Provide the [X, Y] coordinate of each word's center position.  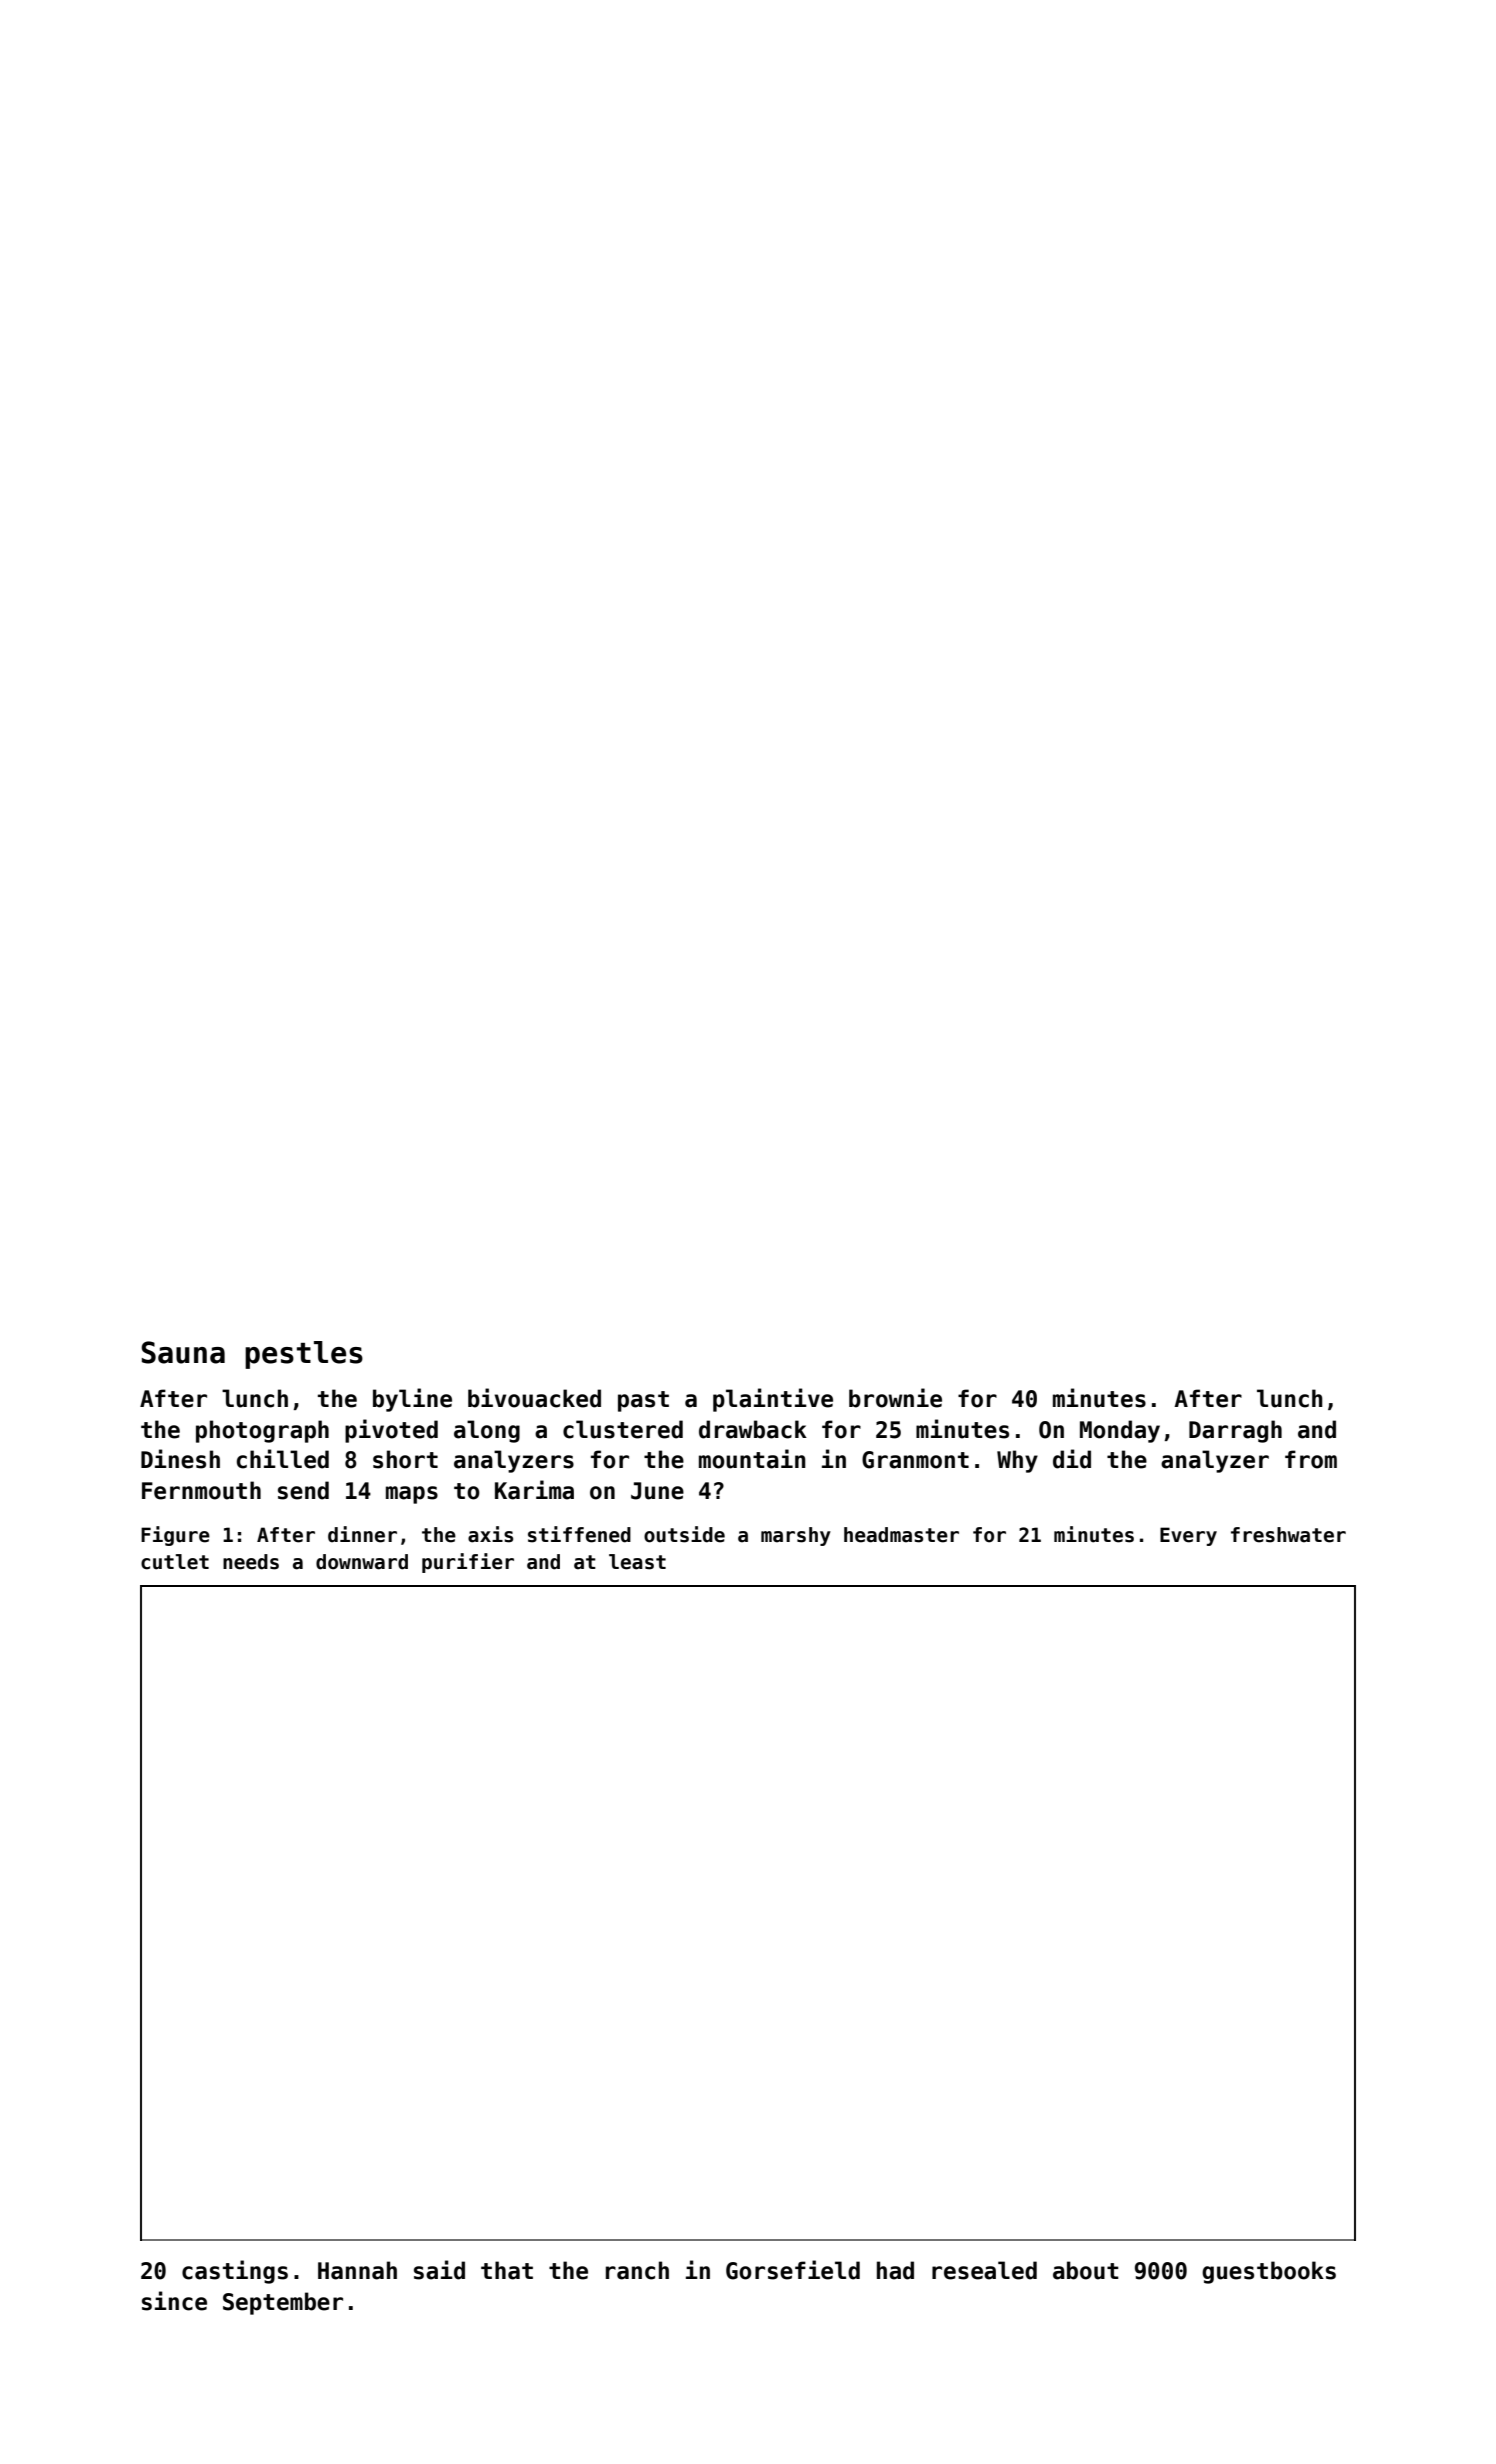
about [1086, 2270]
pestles [304, 1355]
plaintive [773, 1400]
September [283, 2303]
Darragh [1235, 1431]
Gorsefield [793, 2270]
